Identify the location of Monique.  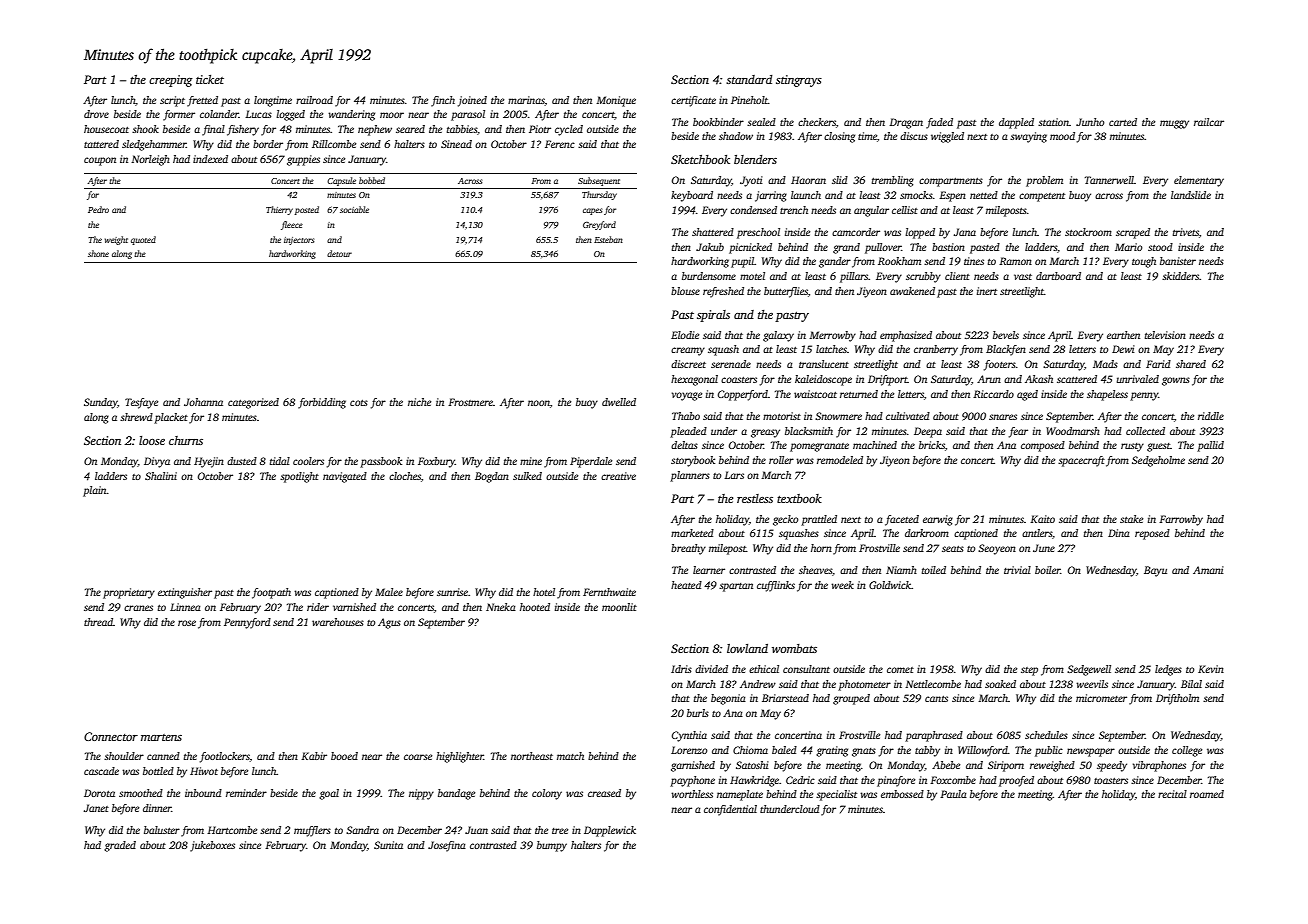
(616, 101).
